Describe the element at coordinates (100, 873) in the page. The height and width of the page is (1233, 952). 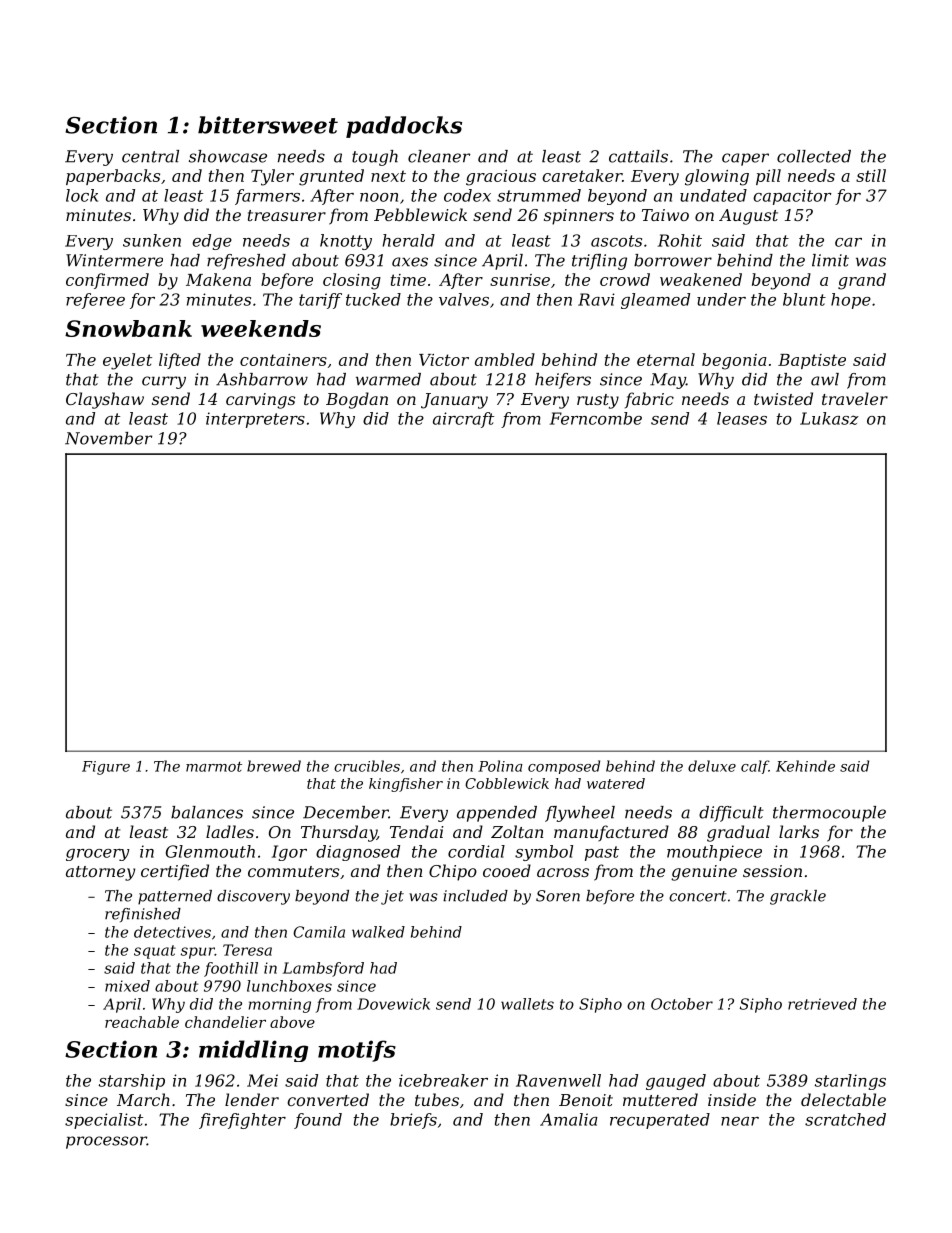
I see `attorney` at that location.
